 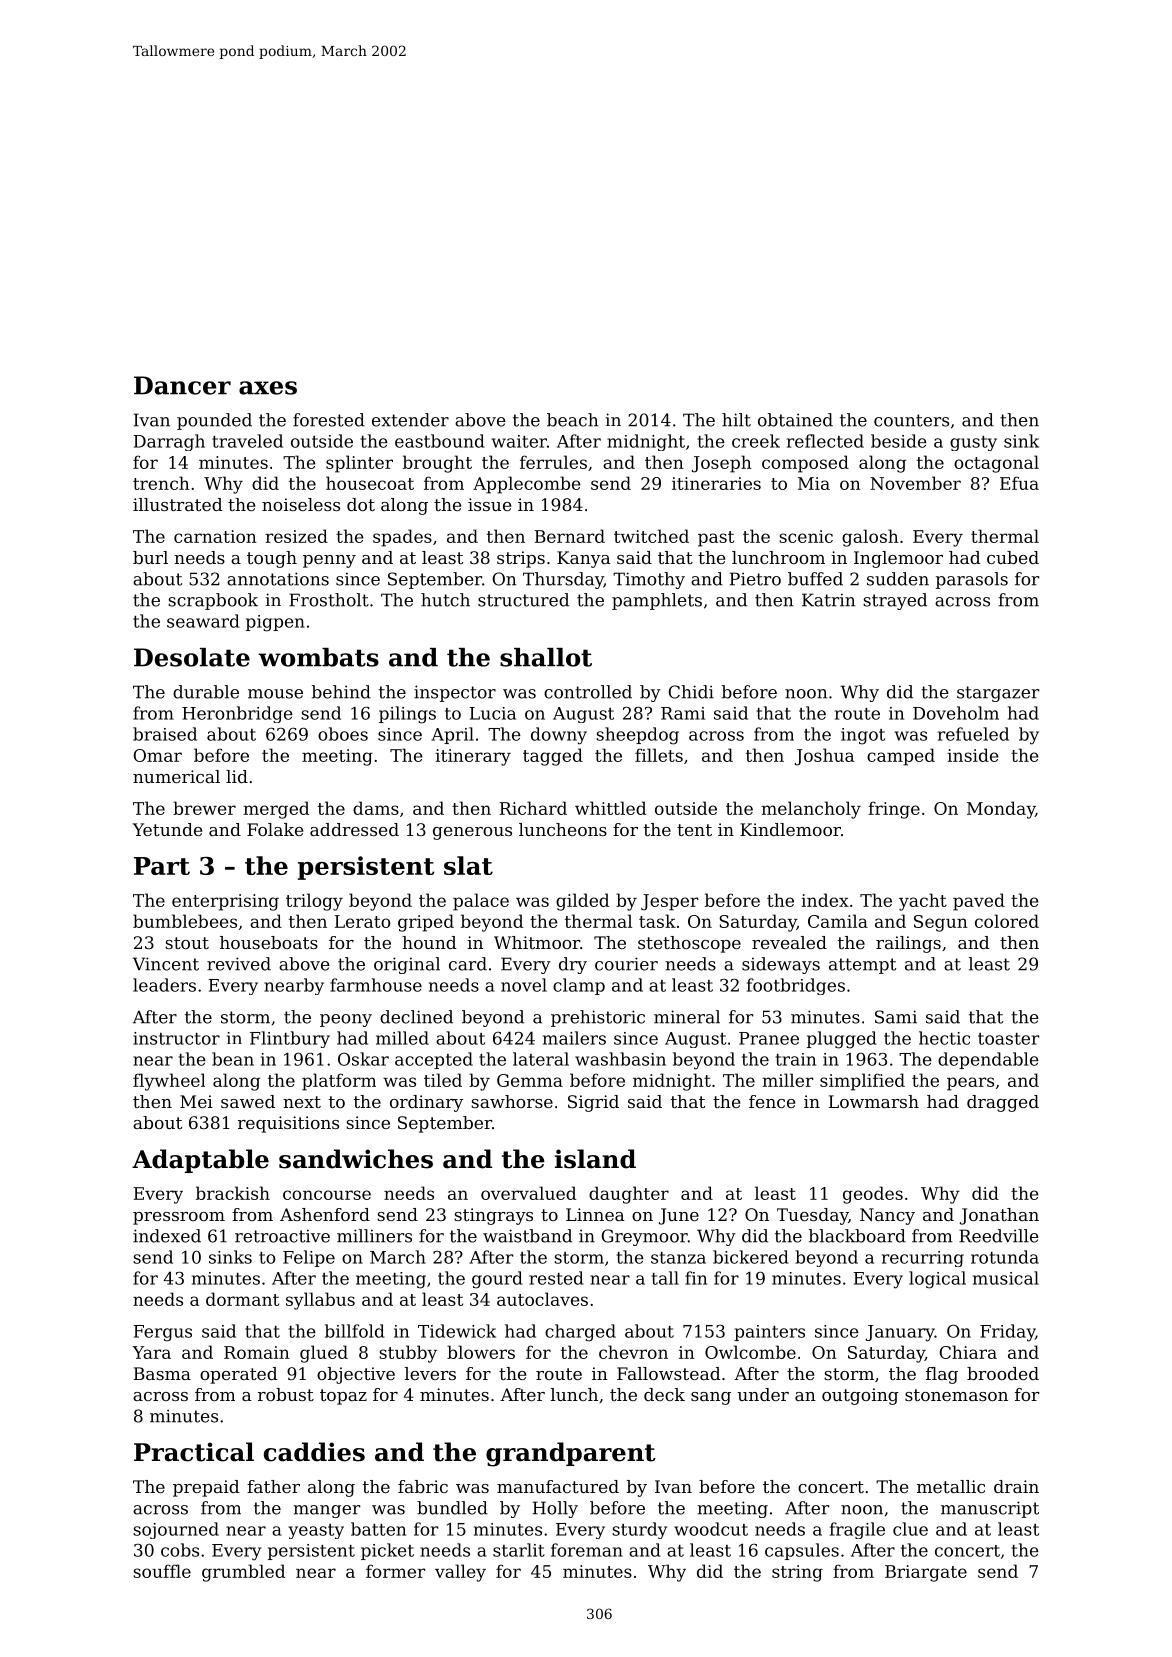 I want to click on Lowmarsh, so click(x=873, y=1101).
